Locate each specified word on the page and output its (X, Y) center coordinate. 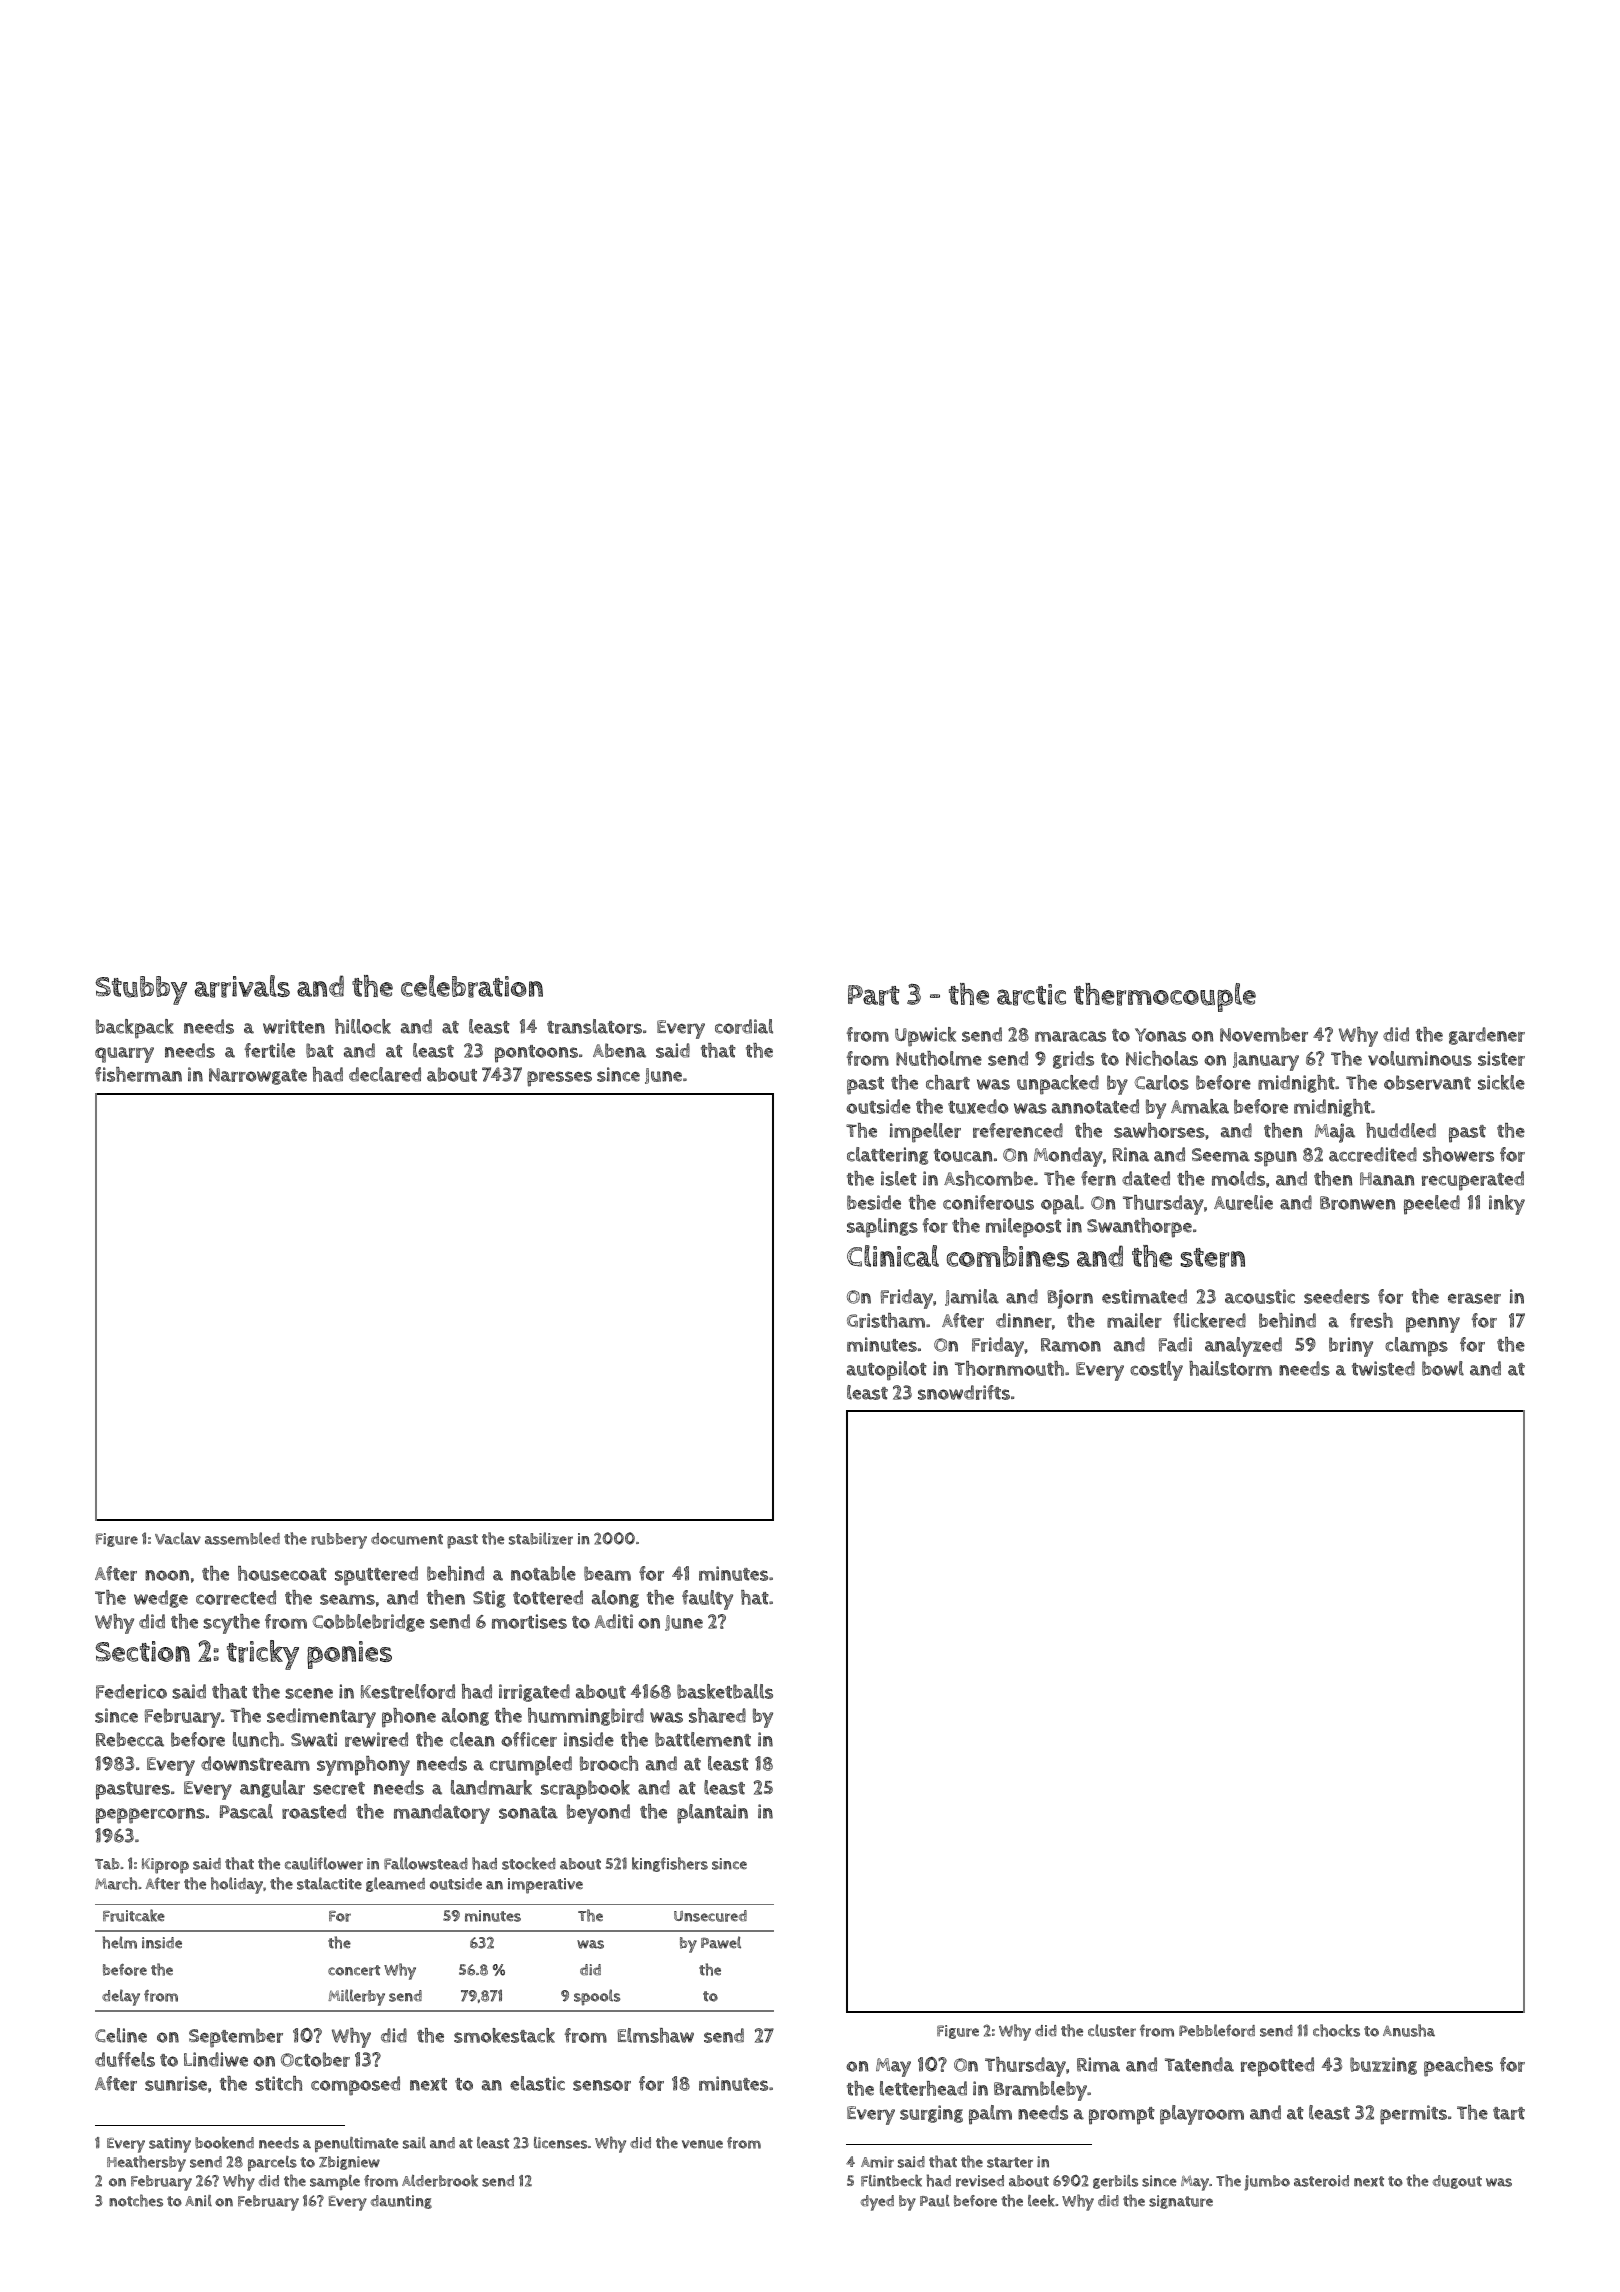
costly (1156, 1371)
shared (717, 1715)
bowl (1443, 1368)
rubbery (339, 1541)
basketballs (725, 1691)
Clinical (893, 1256)
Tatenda (1199, 2064)
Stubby (141, 990)
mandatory (442, 1814)
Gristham (886, 1320)
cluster (1112, 2030)
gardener (1487, 1036)
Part (873, 995)
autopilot (887, 1371)
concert (354, 1970)
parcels (272, 2163)
